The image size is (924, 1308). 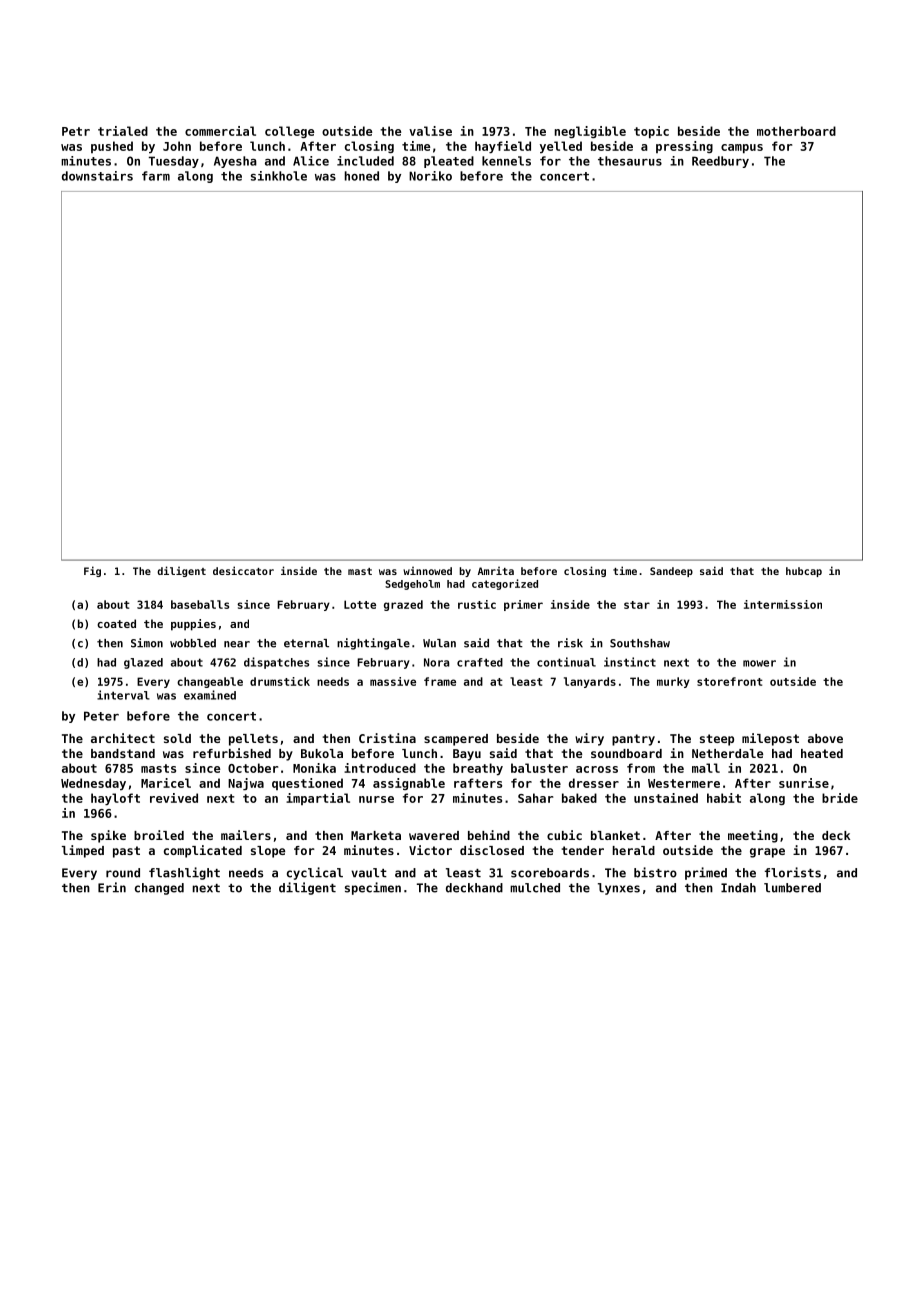 I want to click on flashlight, so click(x=184, y=873).
